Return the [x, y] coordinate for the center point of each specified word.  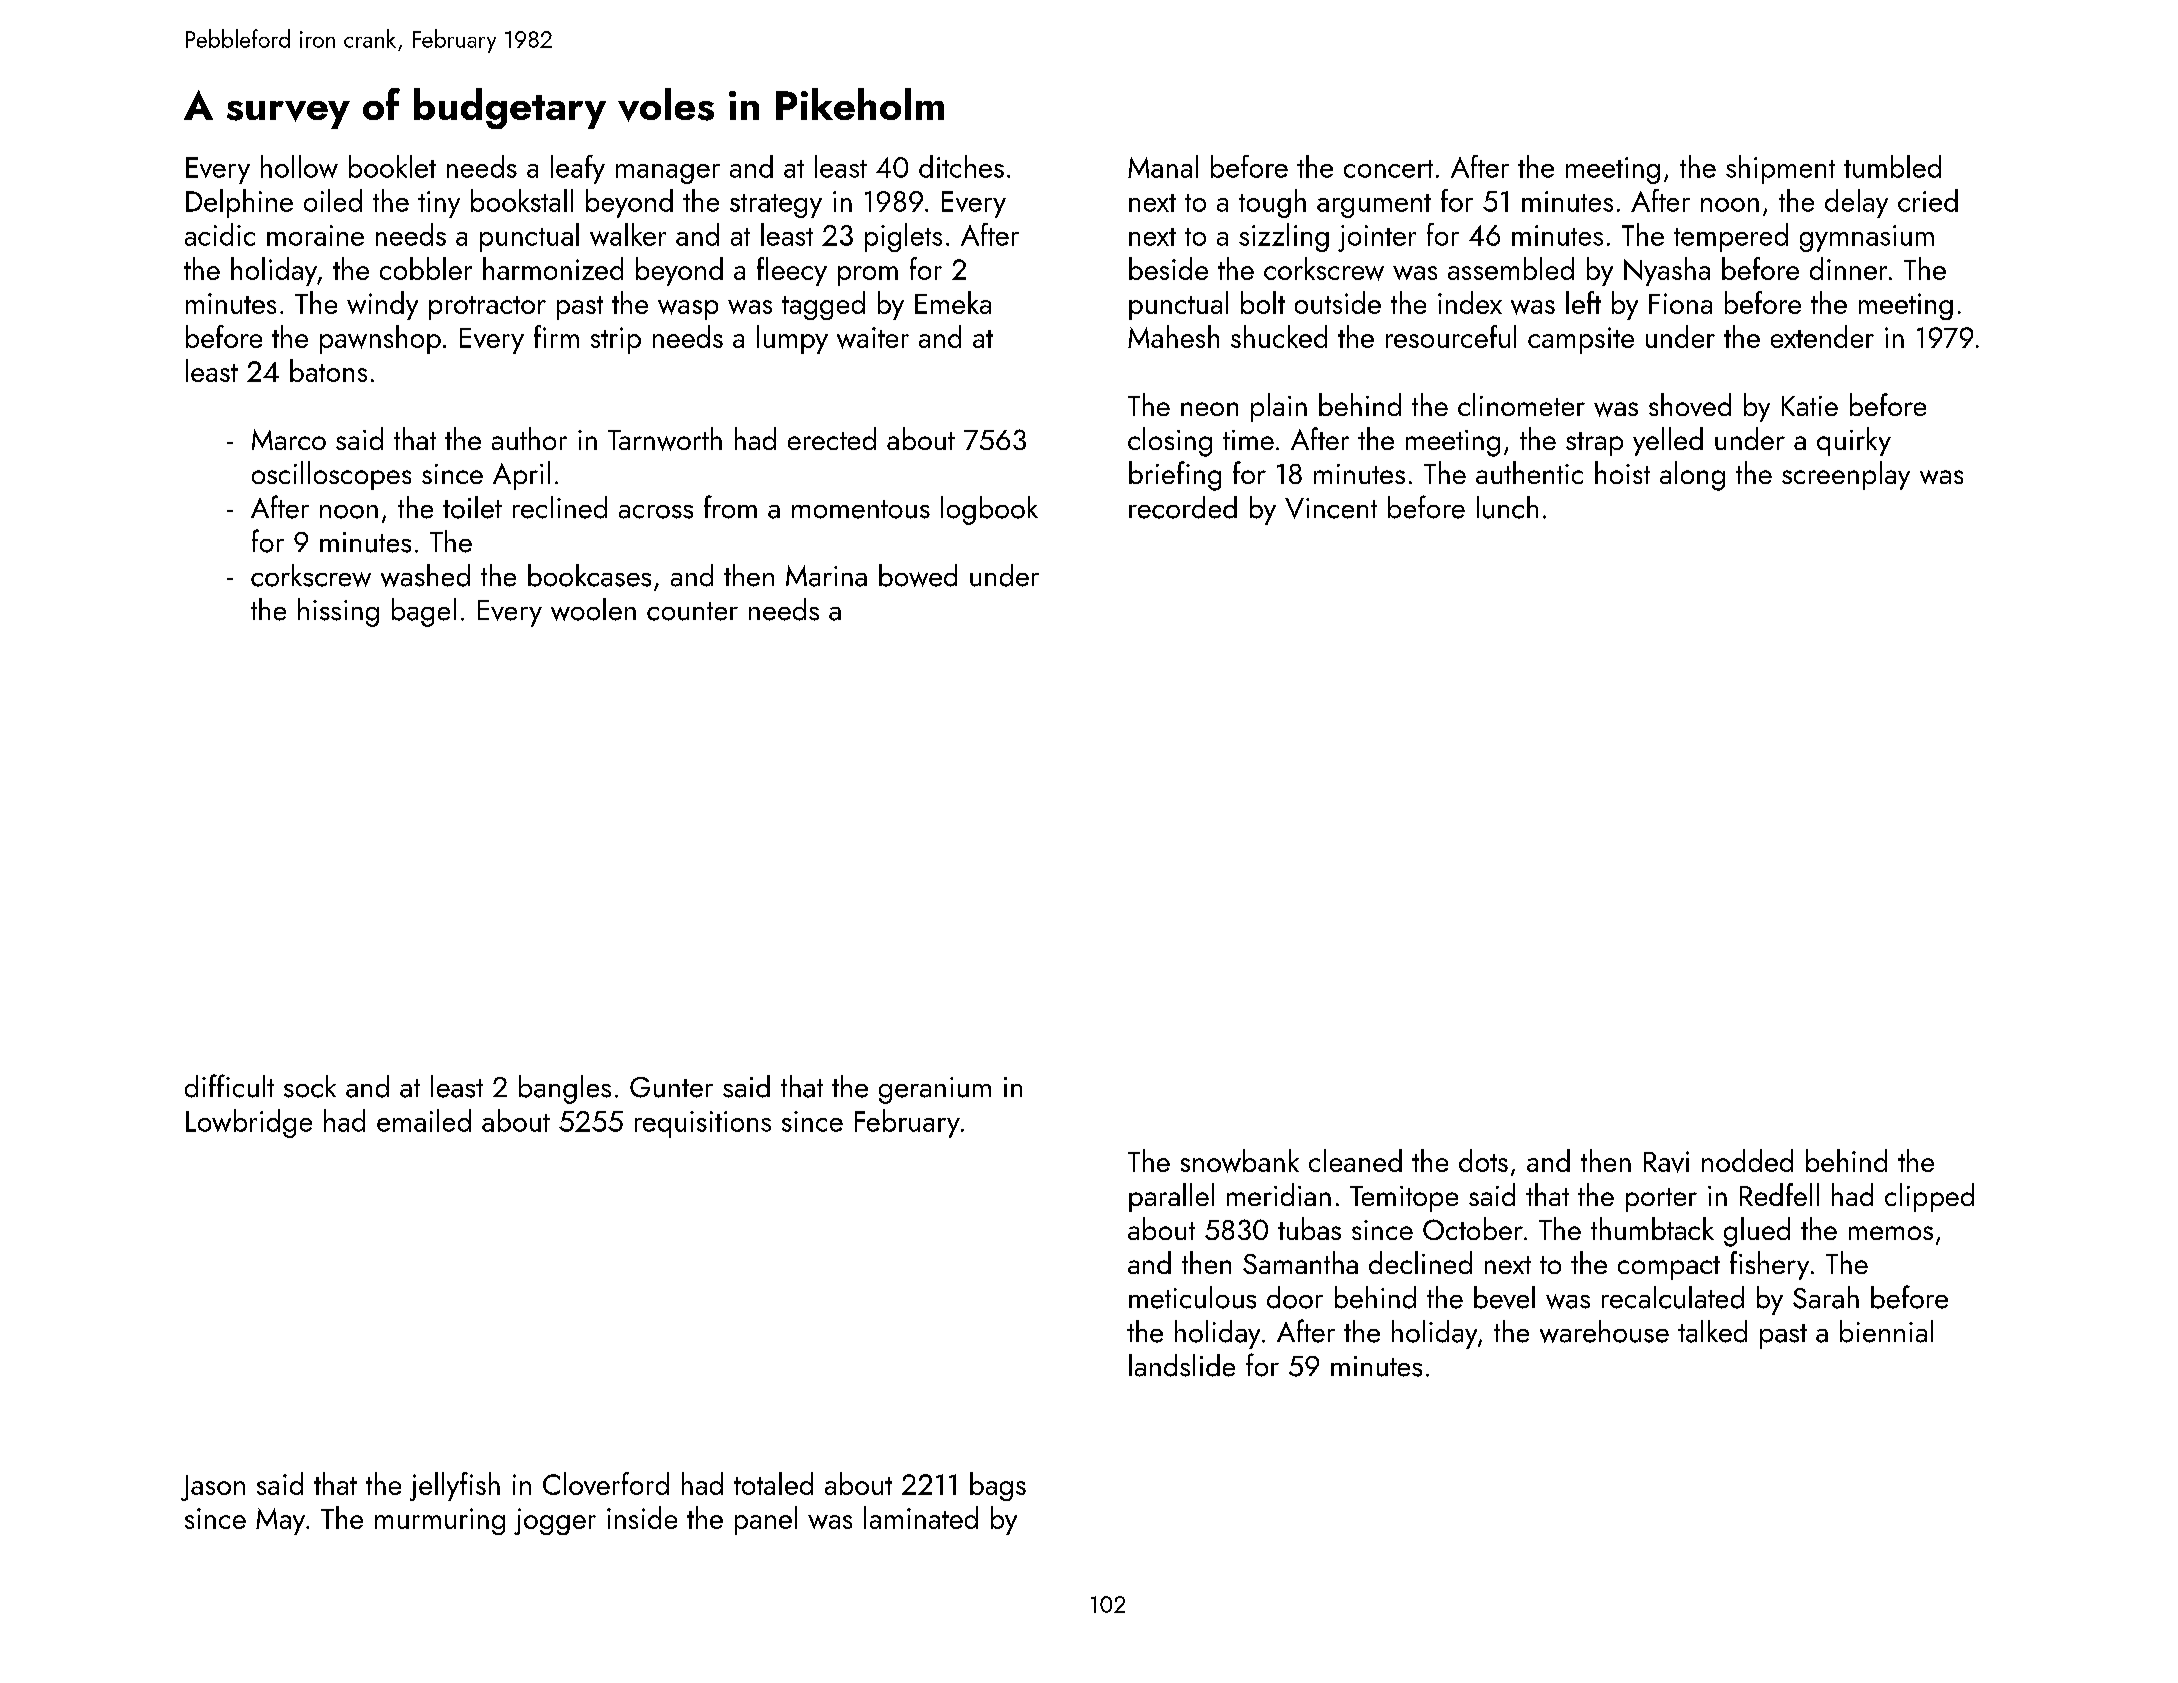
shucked [1279, 336]
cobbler [426, 268]
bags [998, 1486]
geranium [935, 1090]
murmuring [440, 1521]
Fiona [1680, 303]
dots [1483, 1160]
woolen [593, 609]
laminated [921, 1517]
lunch [1507, 507]
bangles [565, 1089]
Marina [826, 576]
